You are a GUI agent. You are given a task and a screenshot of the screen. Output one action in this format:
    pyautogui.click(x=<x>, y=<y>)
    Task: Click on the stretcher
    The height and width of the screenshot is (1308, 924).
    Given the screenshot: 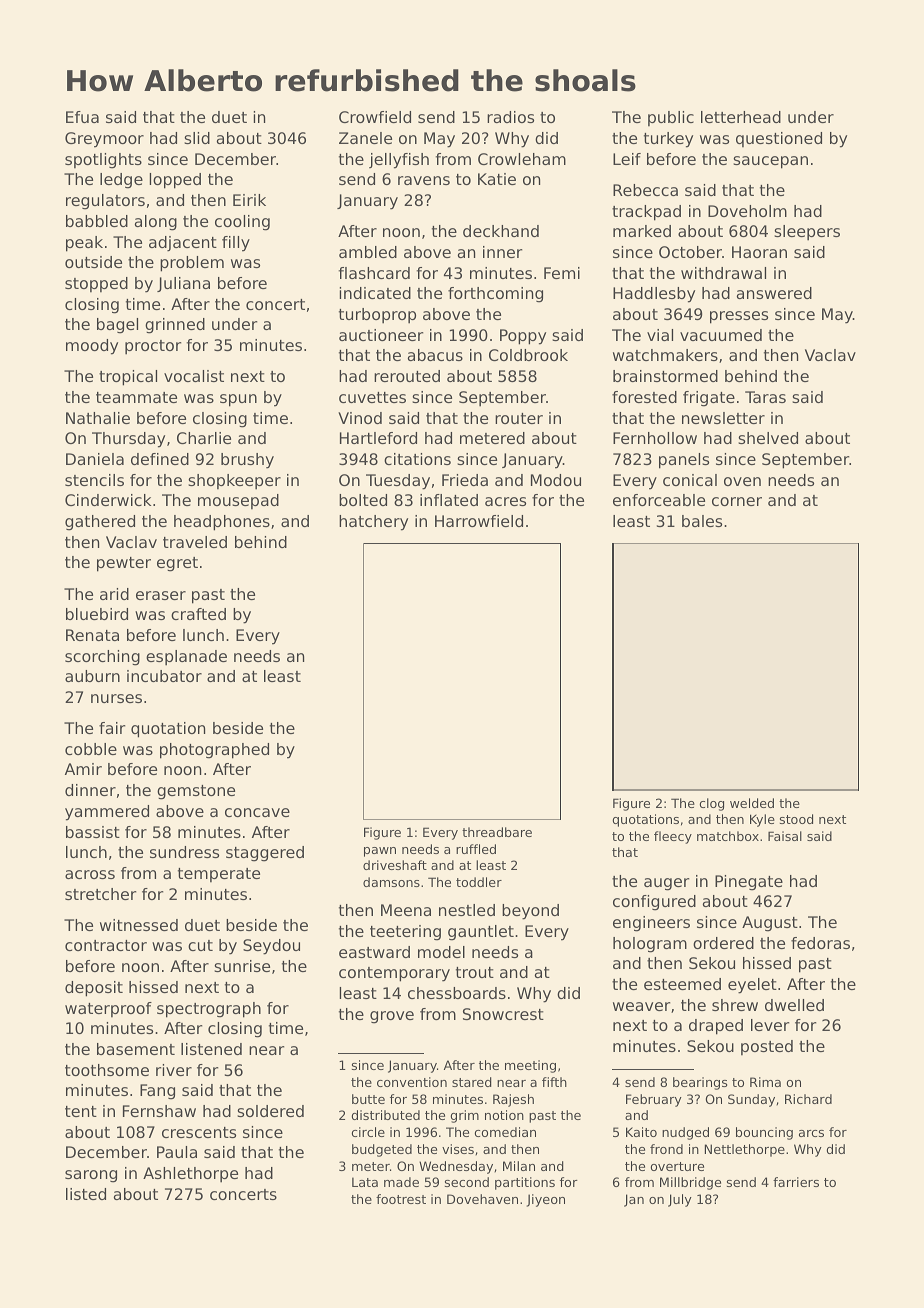 What is the action you would take?
    pyautogui.click(x=101, y=894)
